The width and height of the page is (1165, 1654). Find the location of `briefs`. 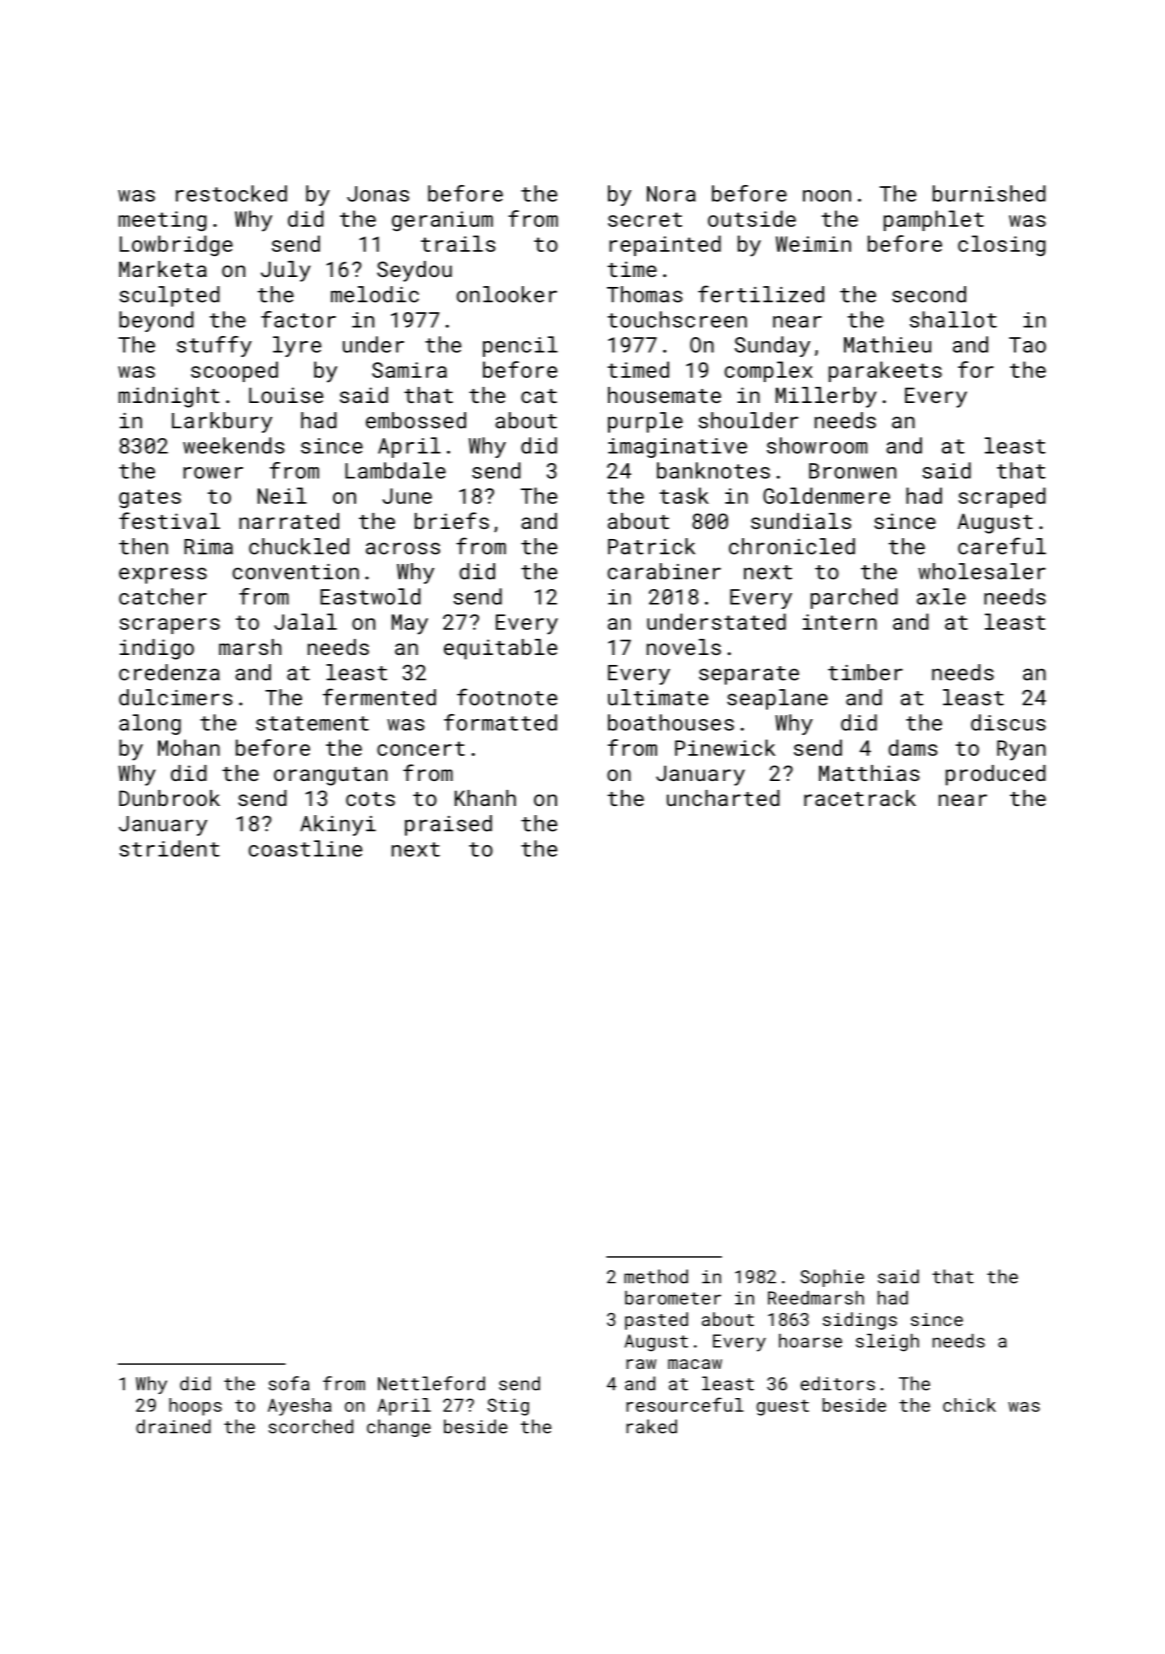

briefs is located at coordinates (452, 520).
